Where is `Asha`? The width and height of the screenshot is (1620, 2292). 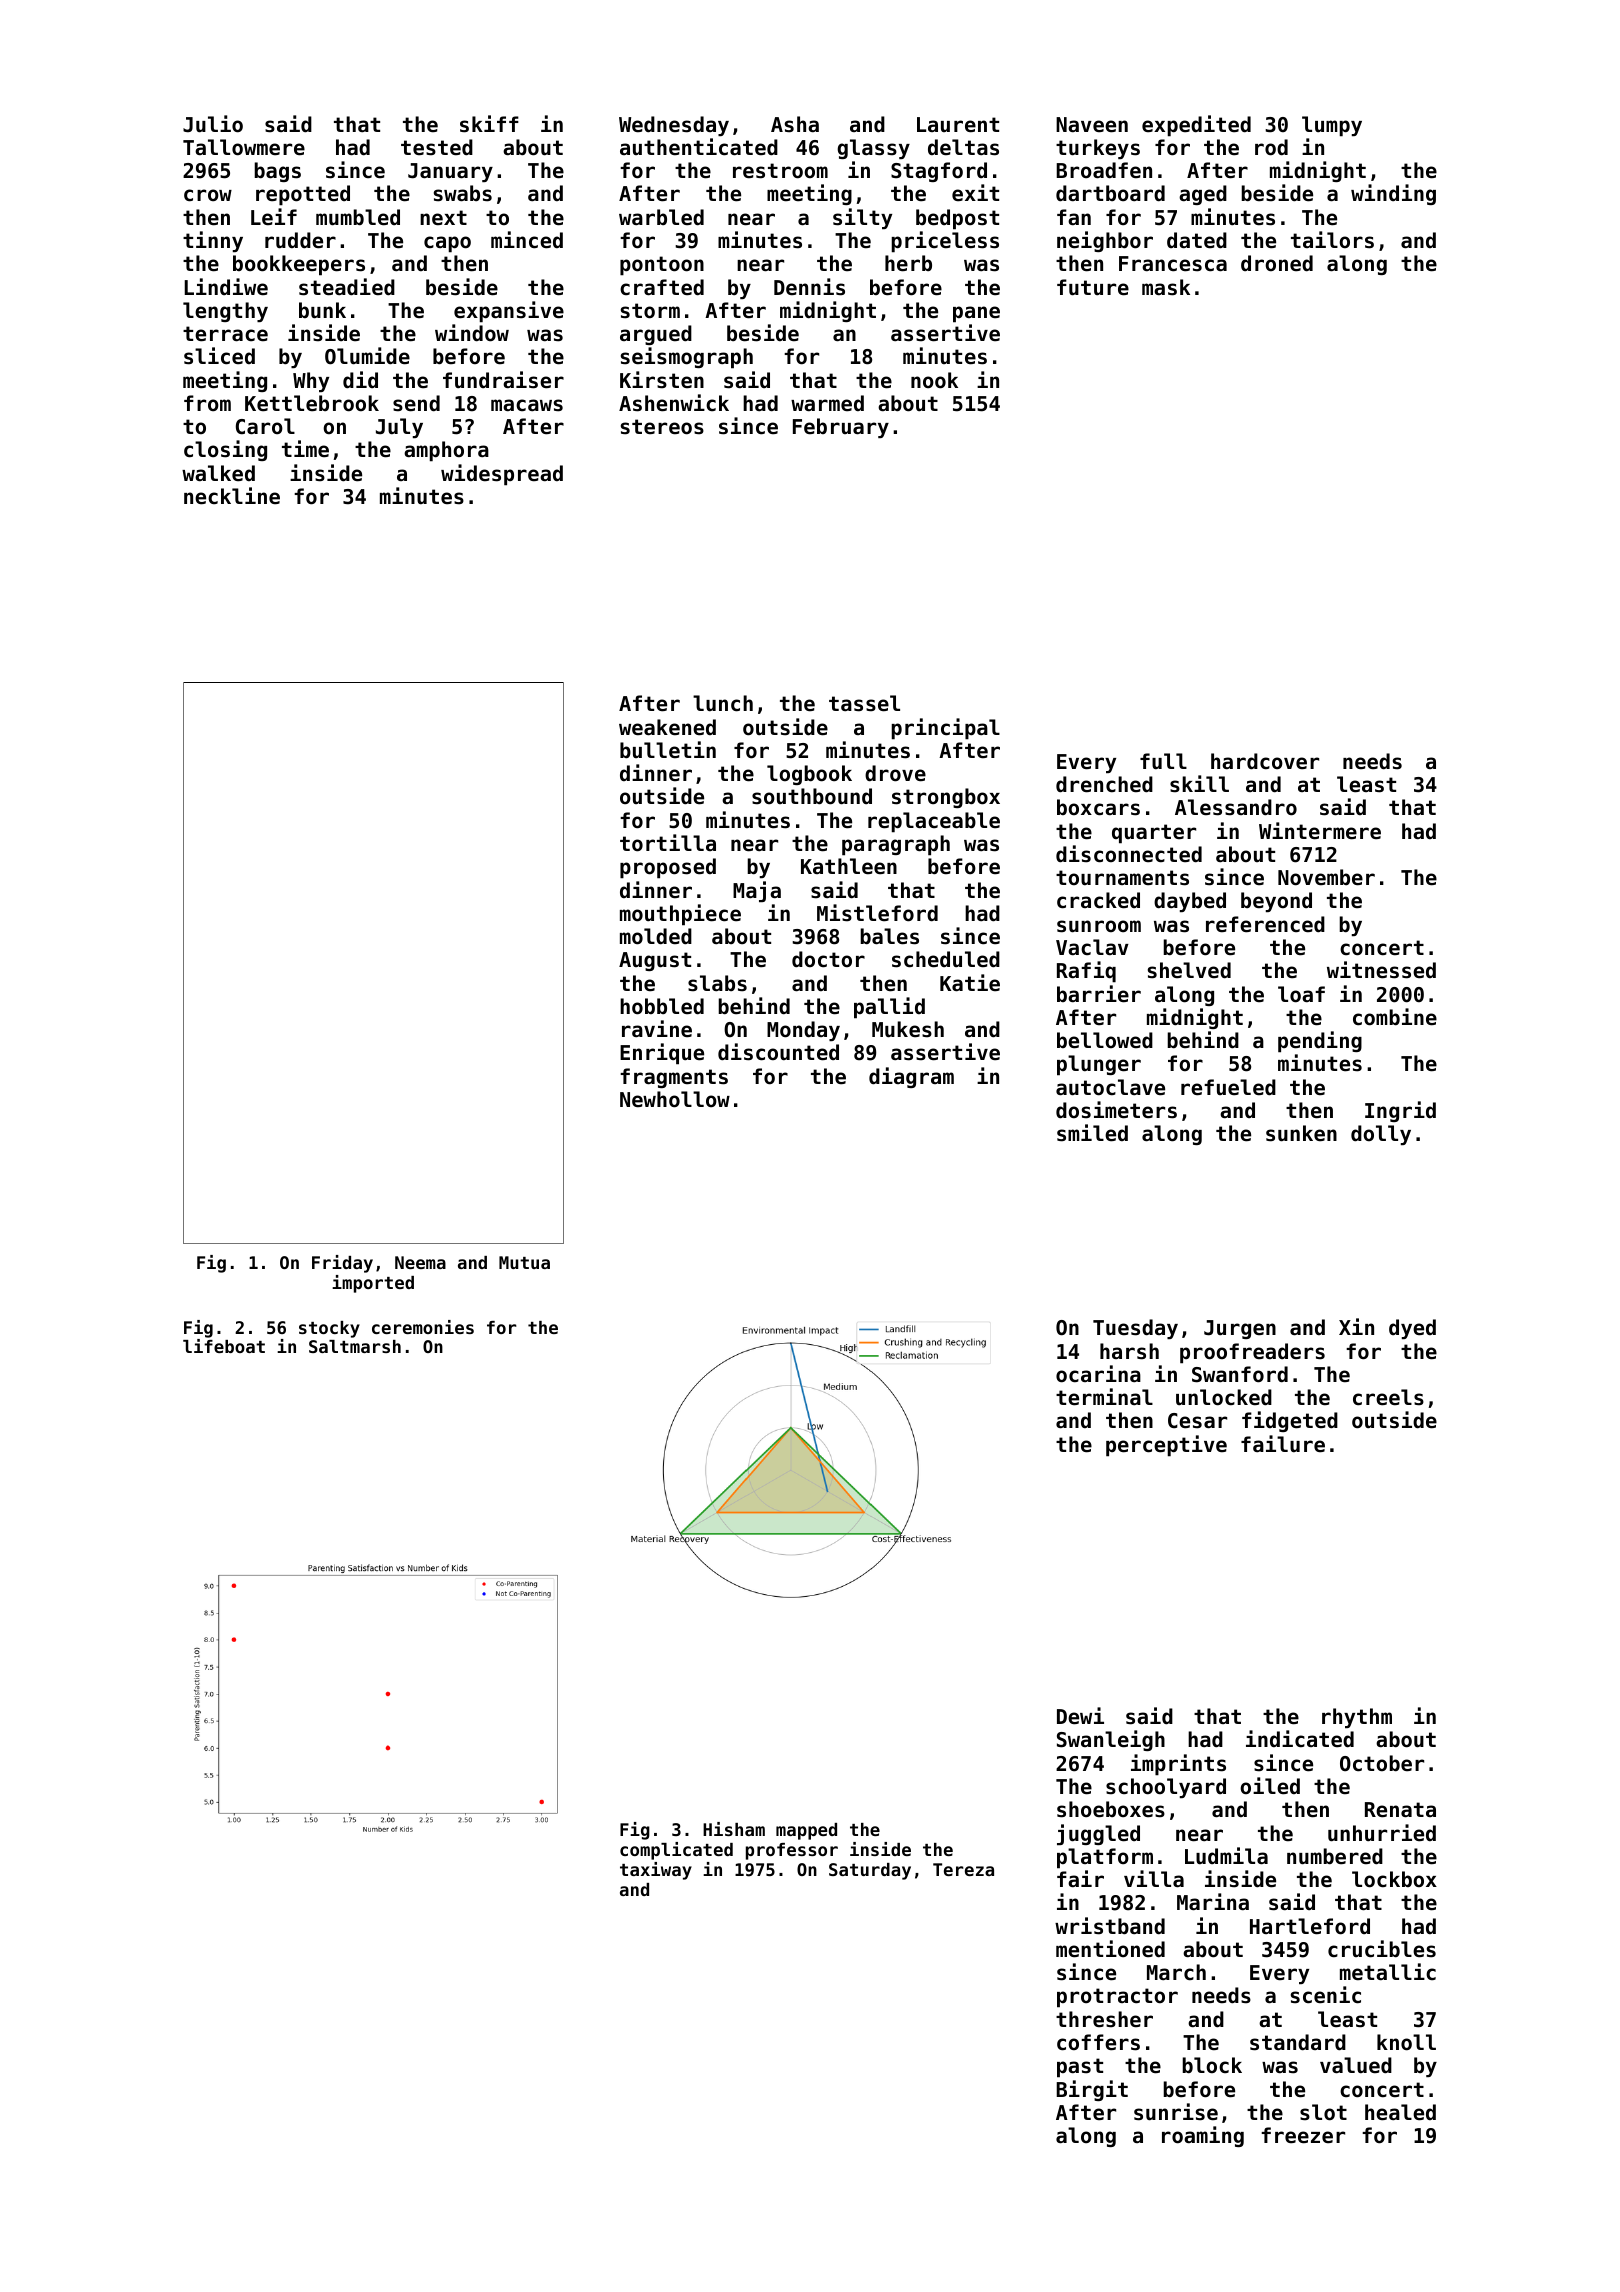 Asha is located at coordinates (795, 124).
